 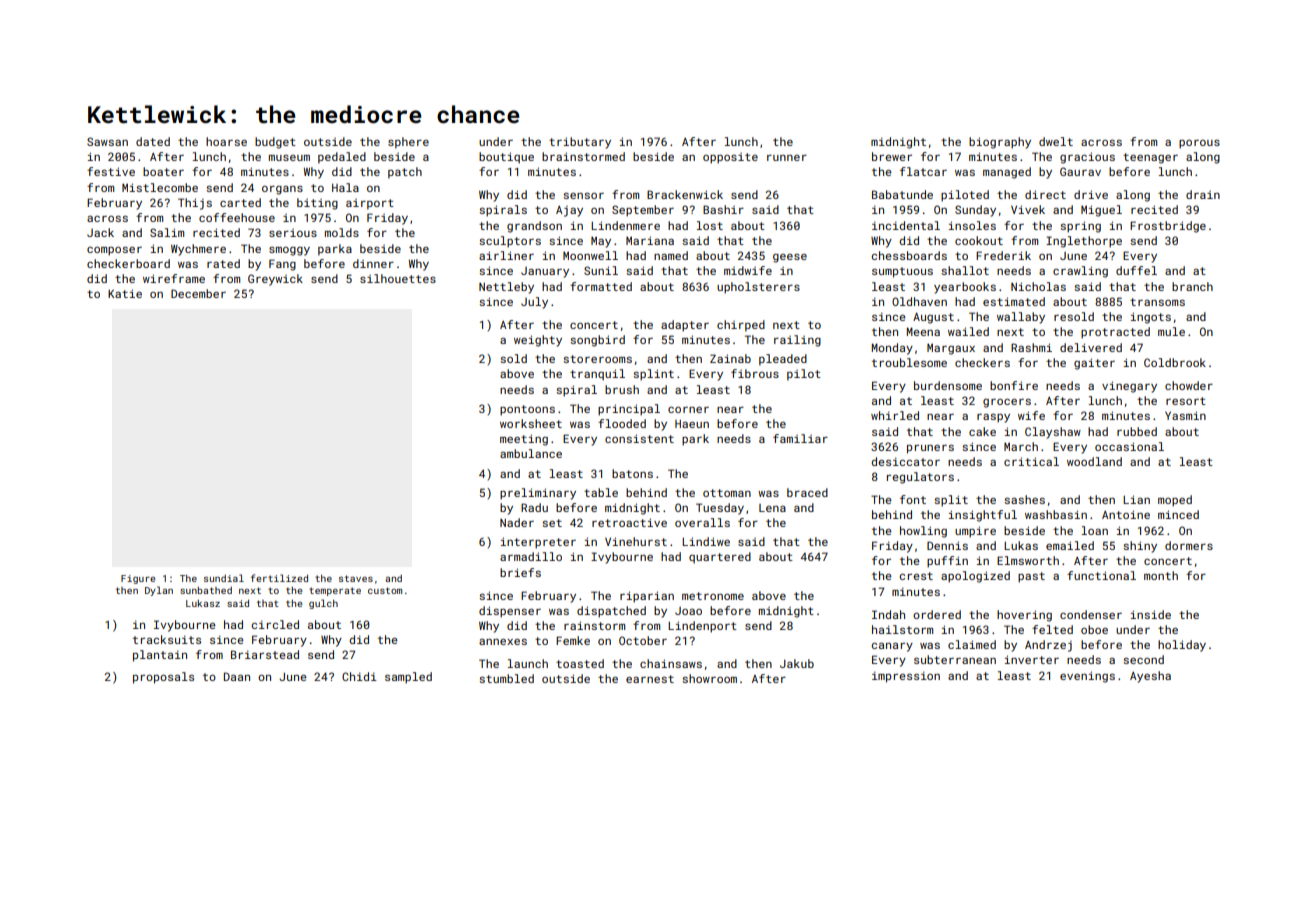 I want to click on critical, so click(x=1031, y=461).
